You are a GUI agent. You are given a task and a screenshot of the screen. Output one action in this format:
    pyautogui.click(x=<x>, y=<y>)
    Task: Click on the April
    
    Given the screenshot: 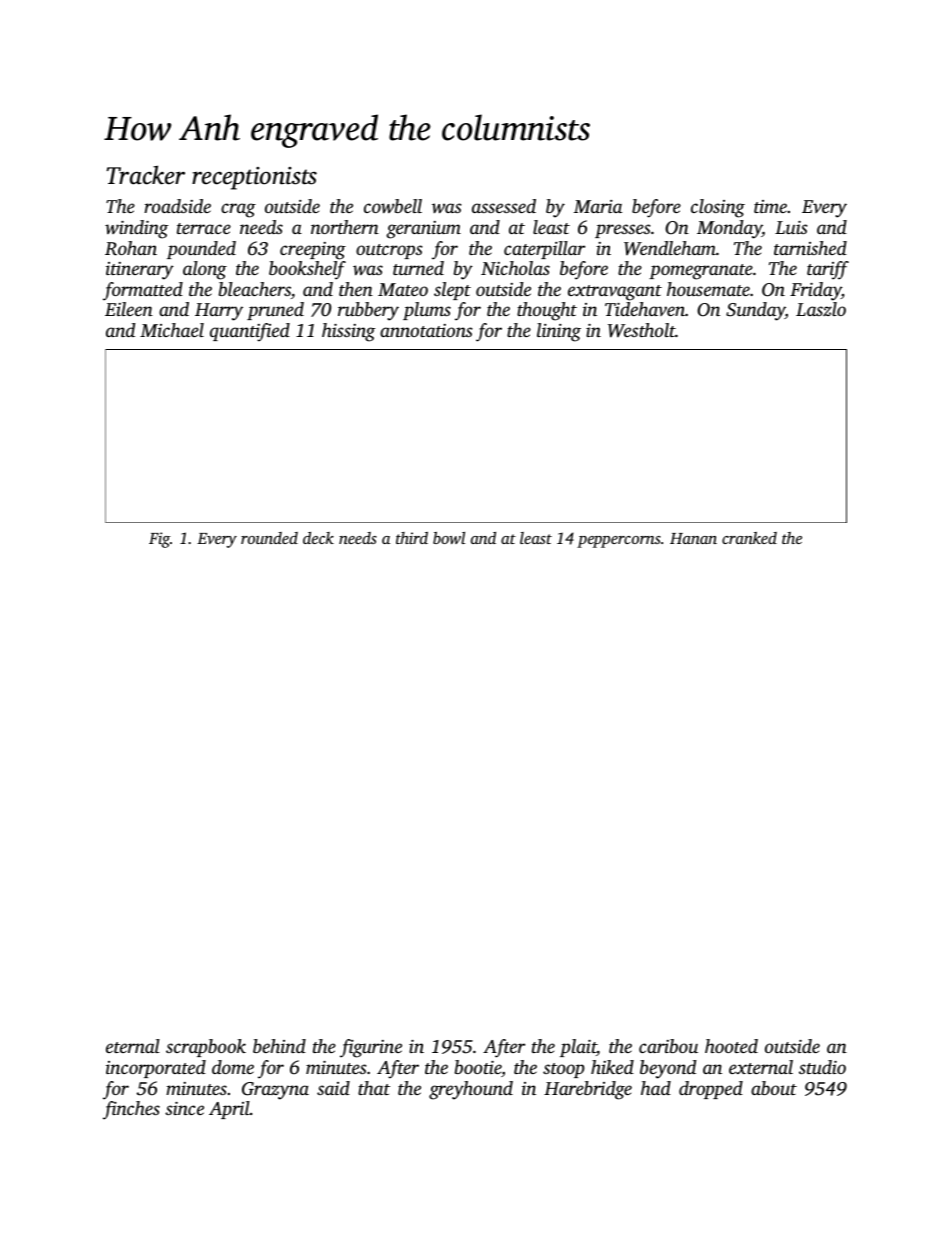 What is the action you would take?
    pyautogui.click(x=229, y=1110)
